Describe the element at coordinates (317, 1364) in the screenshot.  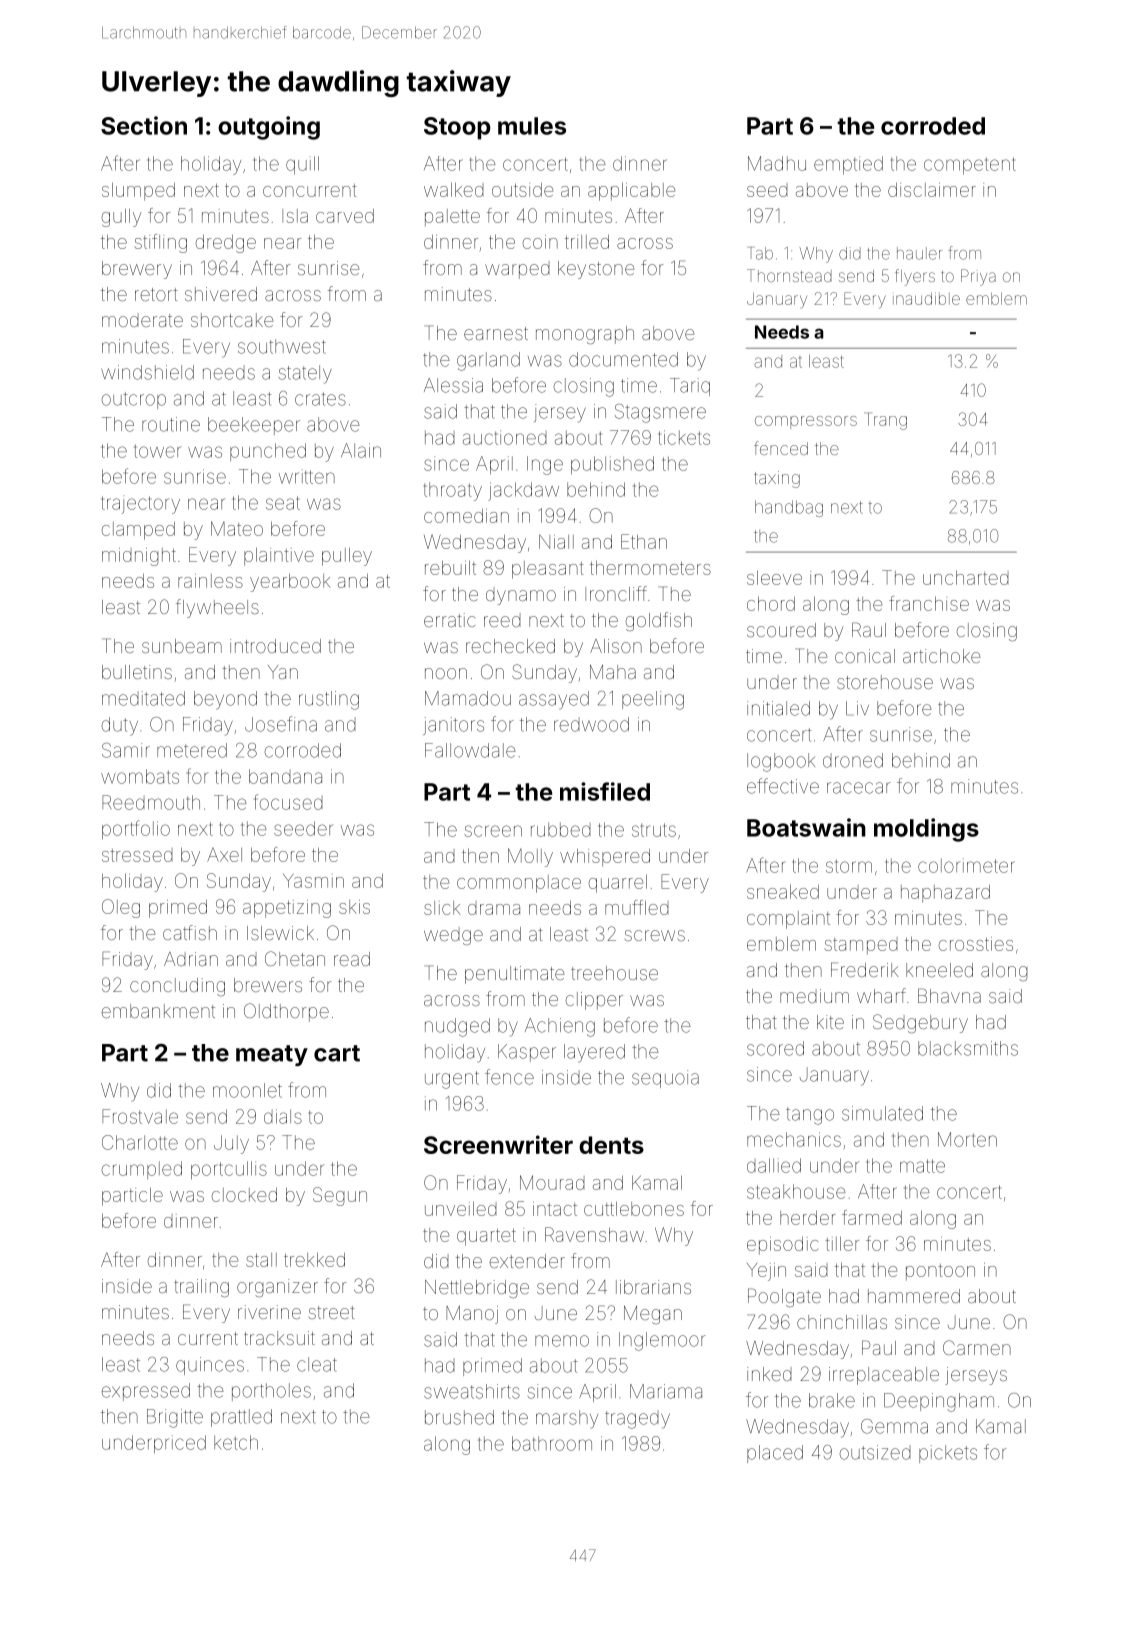
I see `cleat` at that location.
